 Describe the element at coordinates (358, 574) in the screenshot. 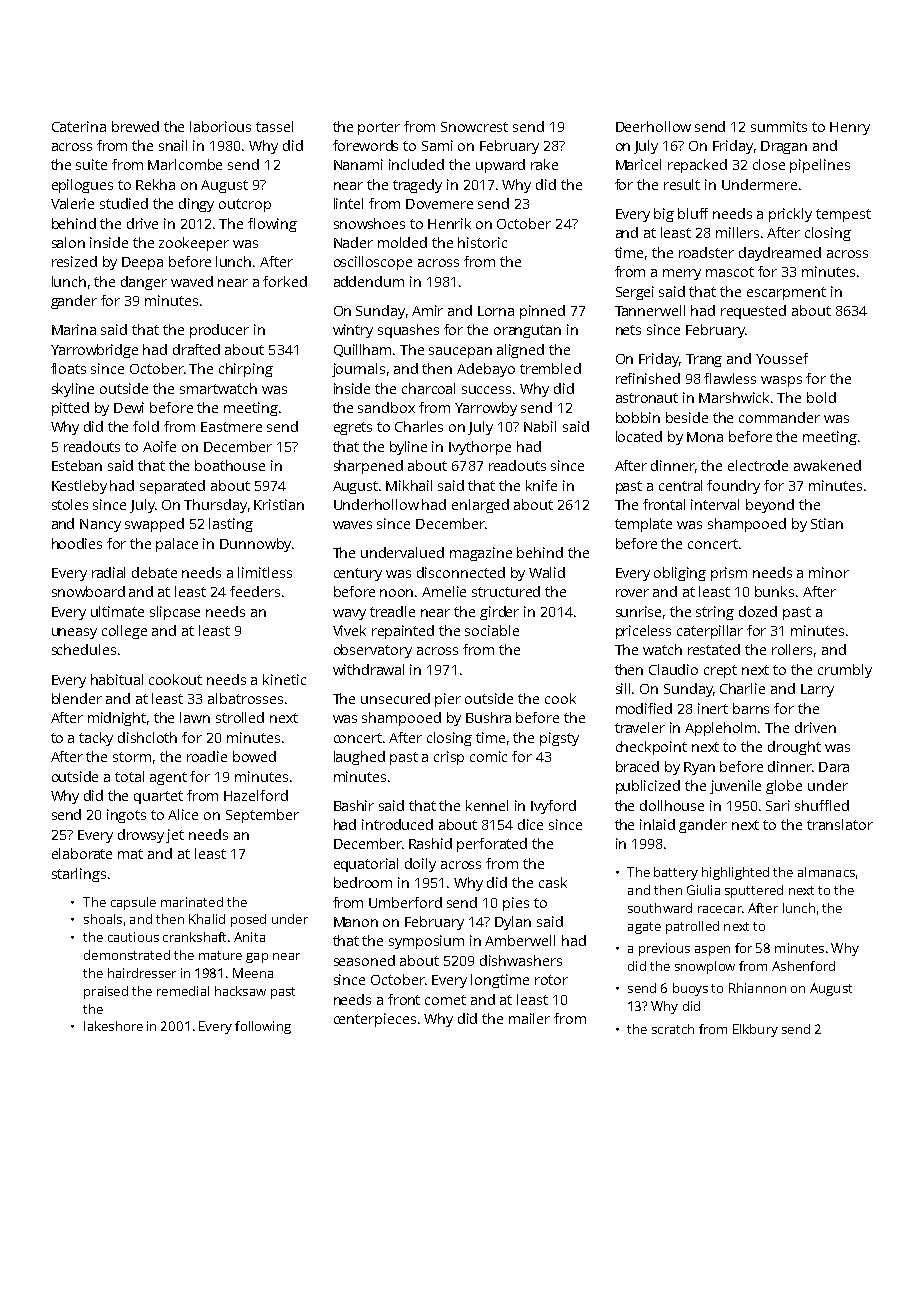

I see `century` at that location.
